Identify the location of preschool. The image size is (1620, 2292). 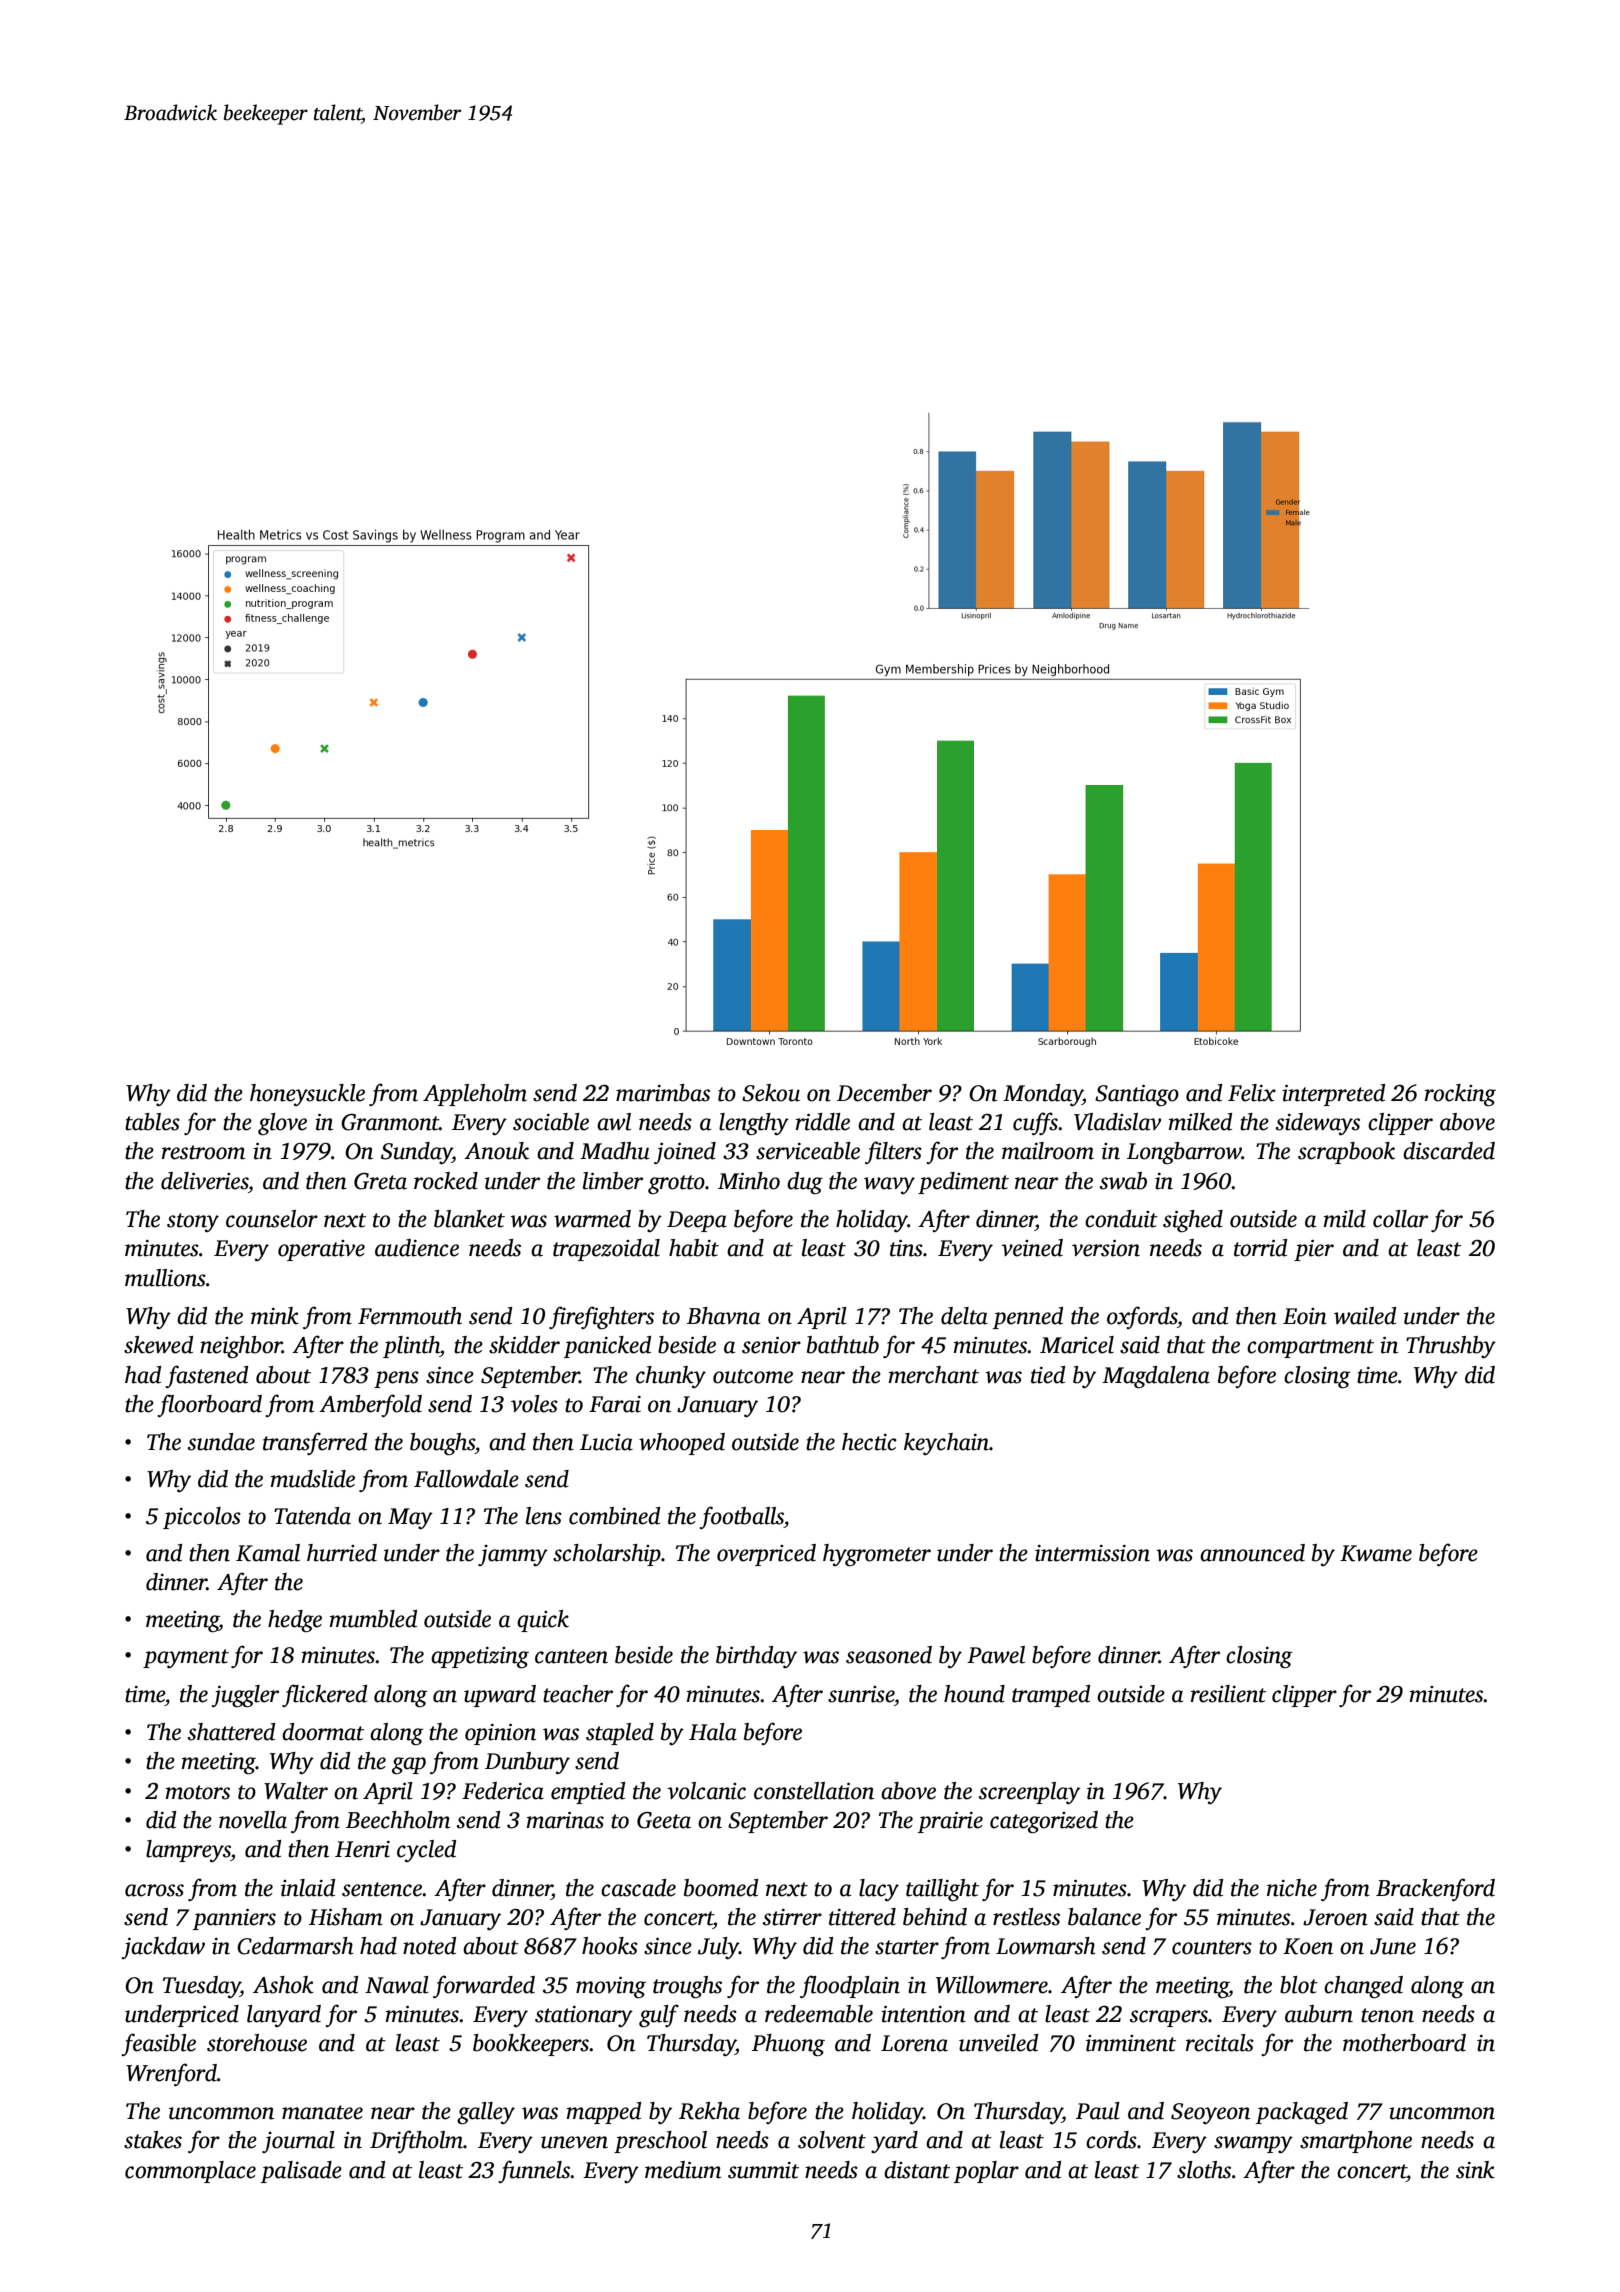
(660, 2142).
